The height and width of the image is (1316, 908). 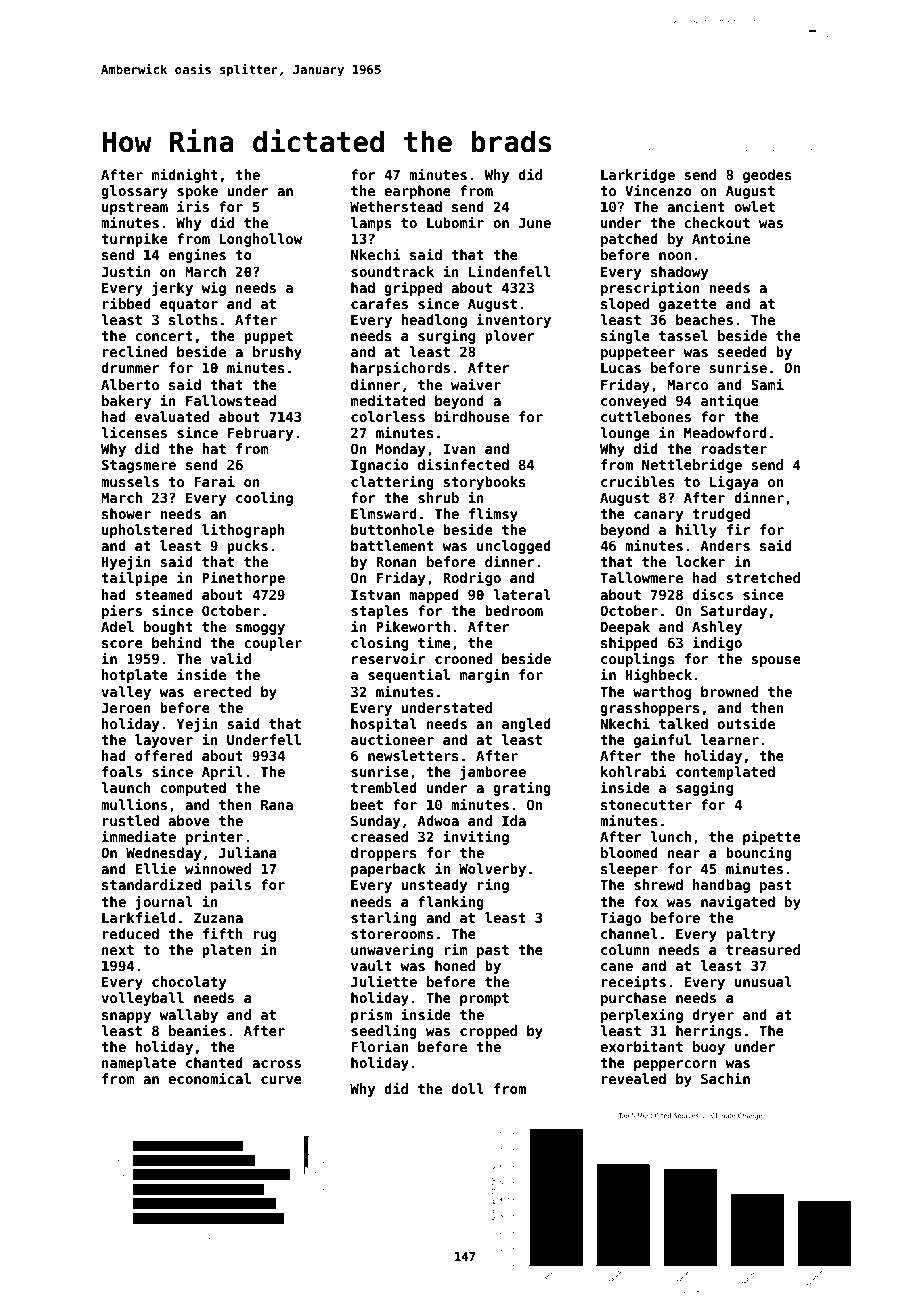 I want to click on owlet, so click(x=754, y=206).
